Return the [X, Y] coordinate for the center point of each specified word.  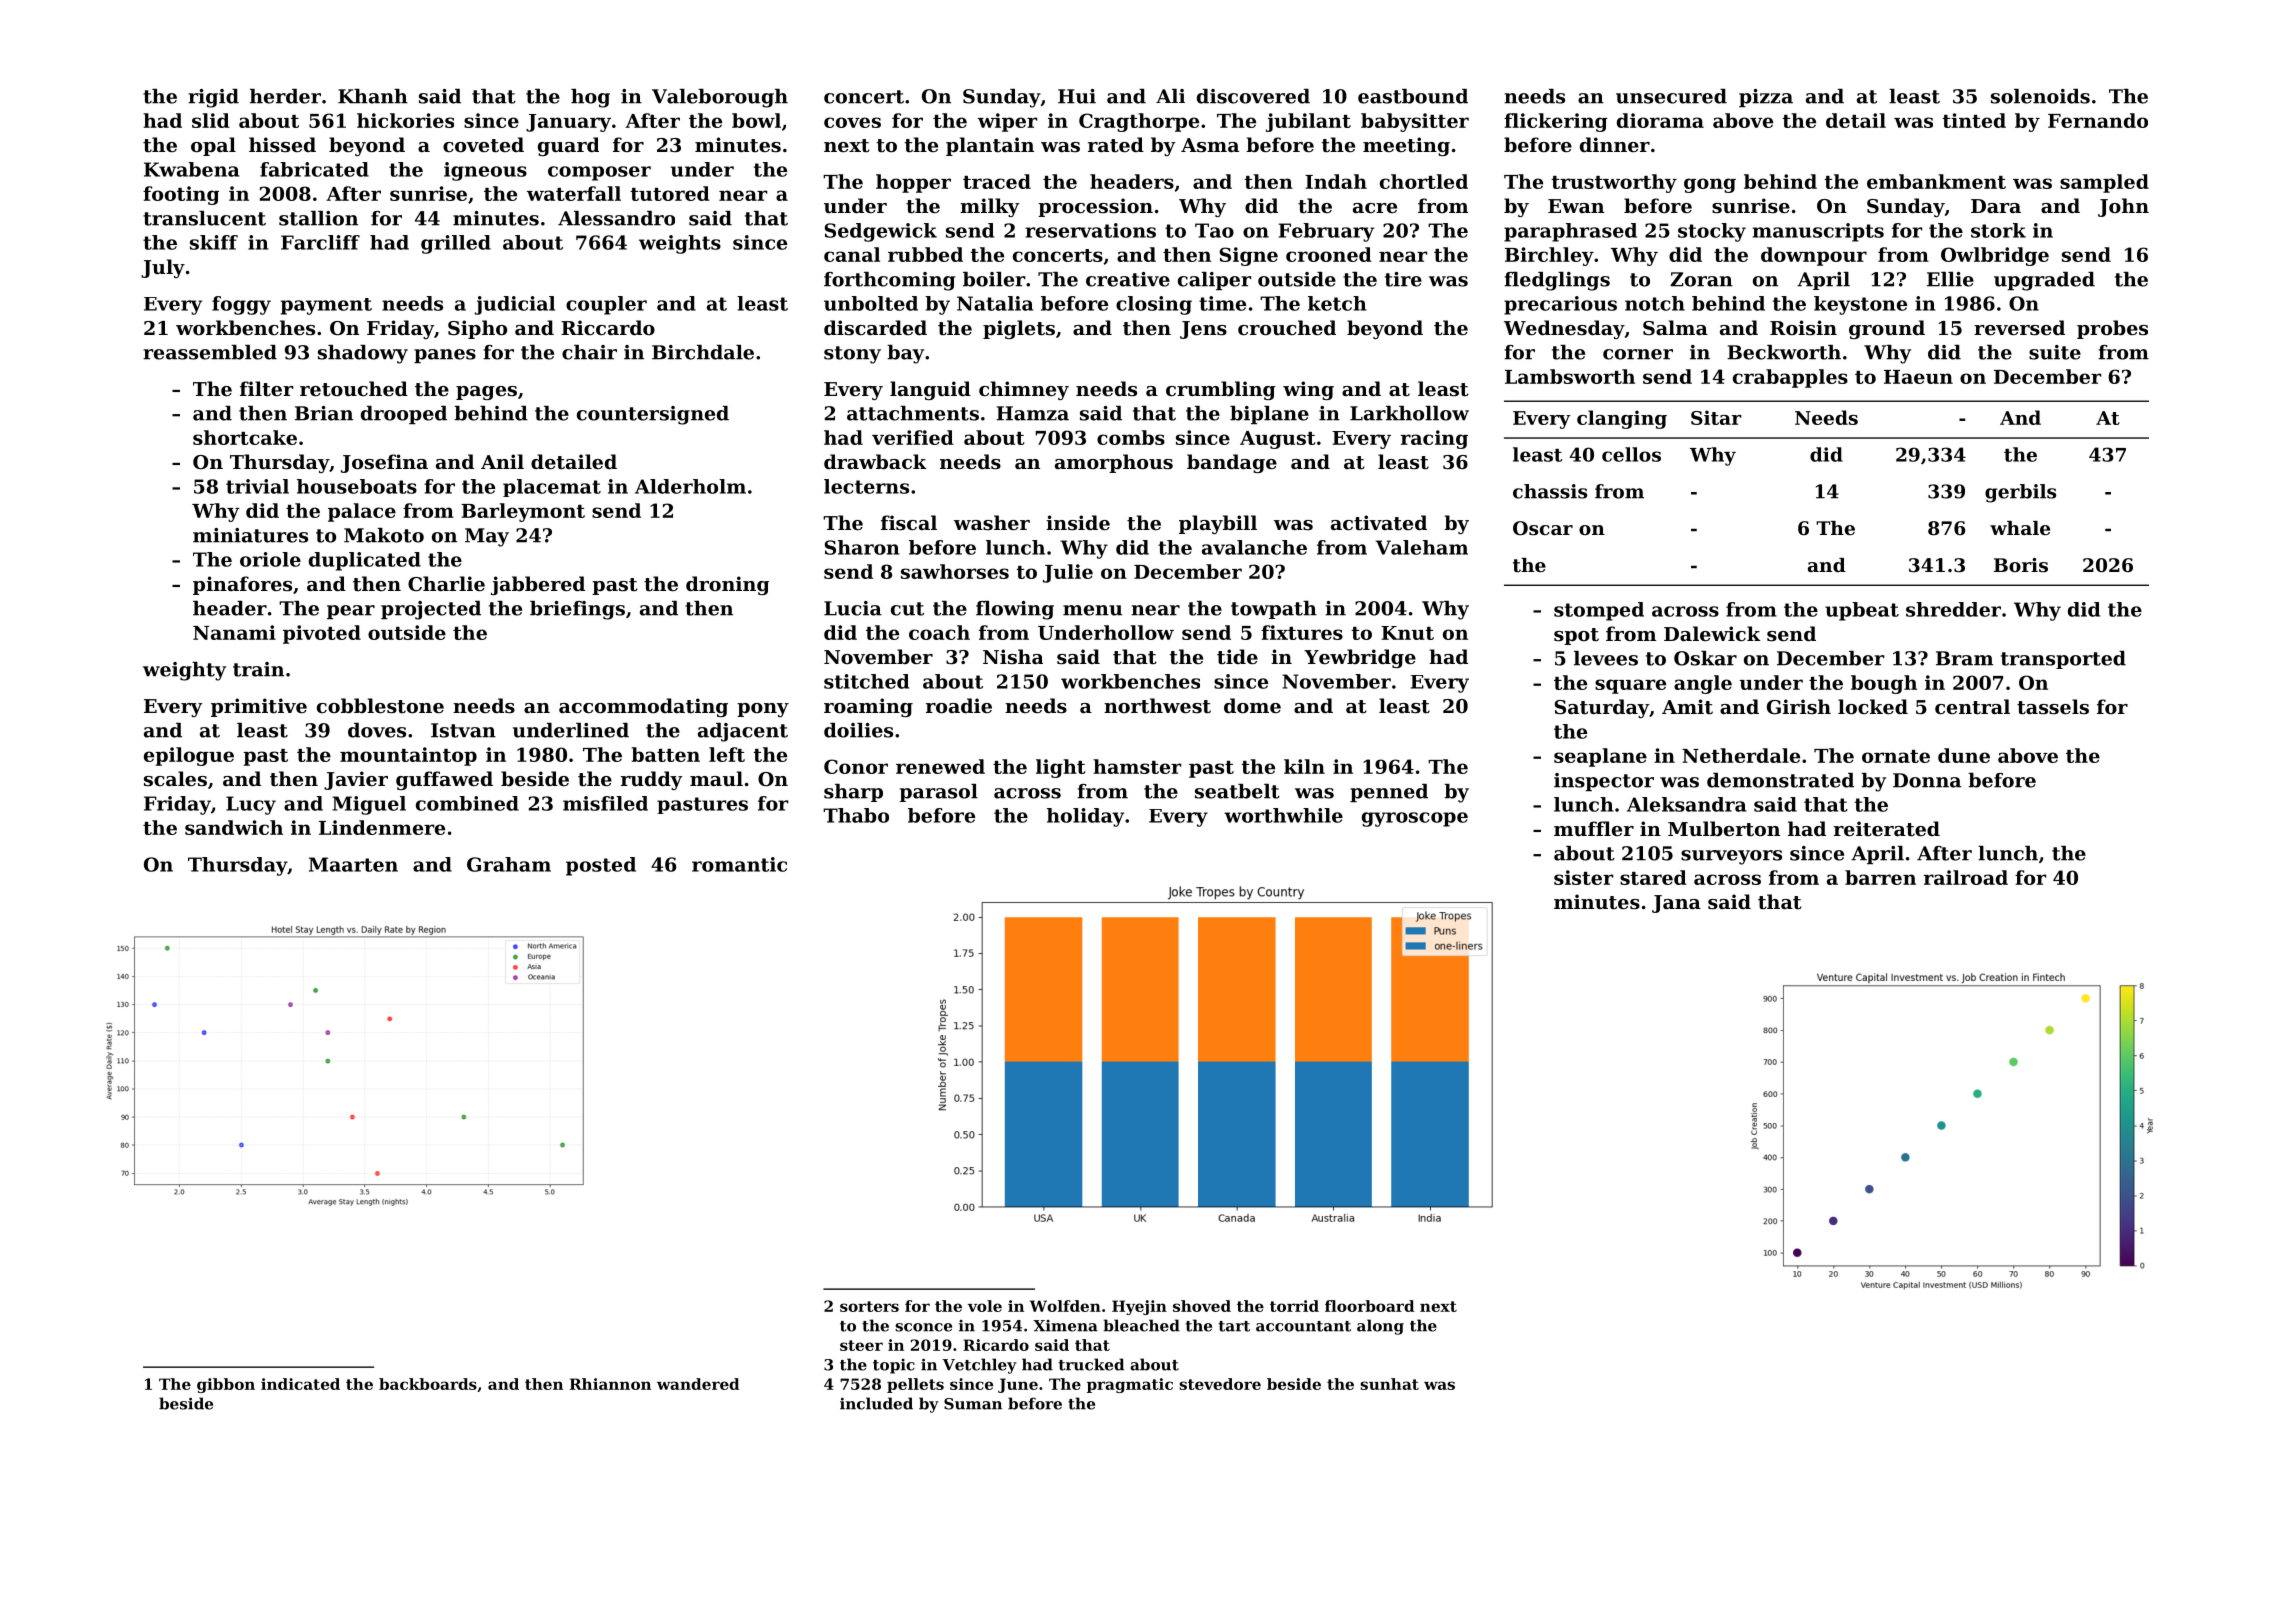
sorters [869, 1306]
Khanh [373, 96]
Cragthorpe [1139, 122]
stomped [1599, 611]
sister [1583, 877]
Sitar [1716, 417]
